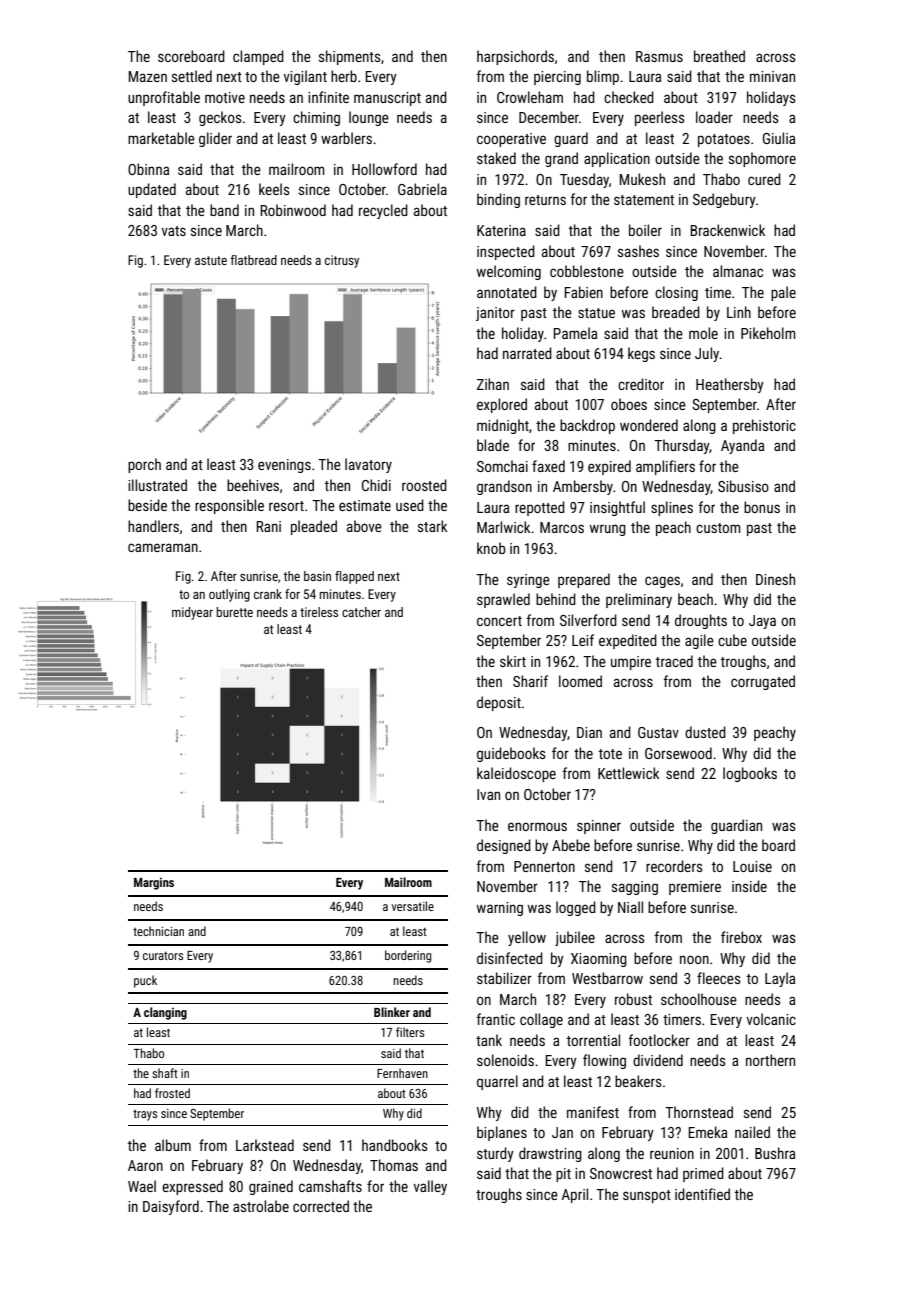 The width and height of the screenshot is (924, 1314). Describe the element at coordinates (215, 139) in the screenshot. I see `glider` at that location.
